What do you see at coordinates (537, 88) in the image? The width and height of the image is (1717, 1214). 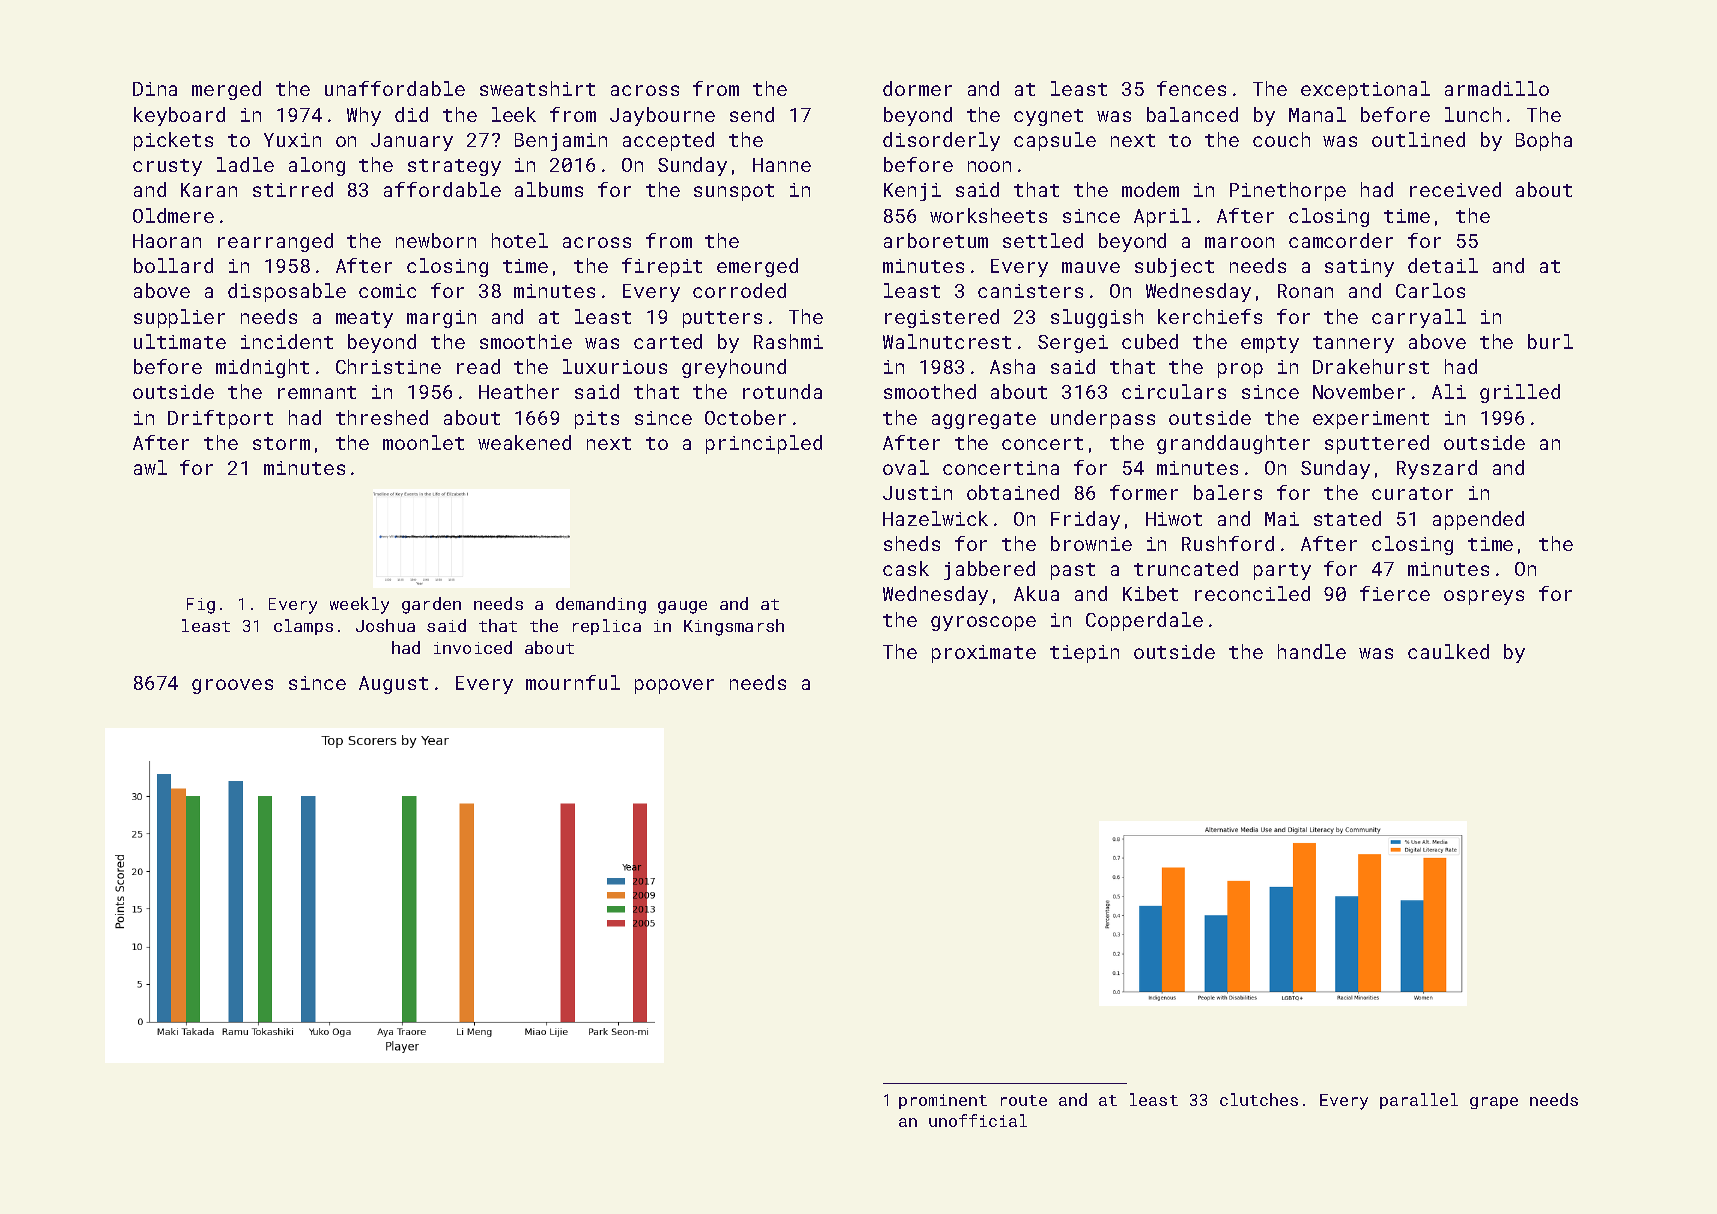 I see `sweatshirt` at bounding box center [537, 88].
